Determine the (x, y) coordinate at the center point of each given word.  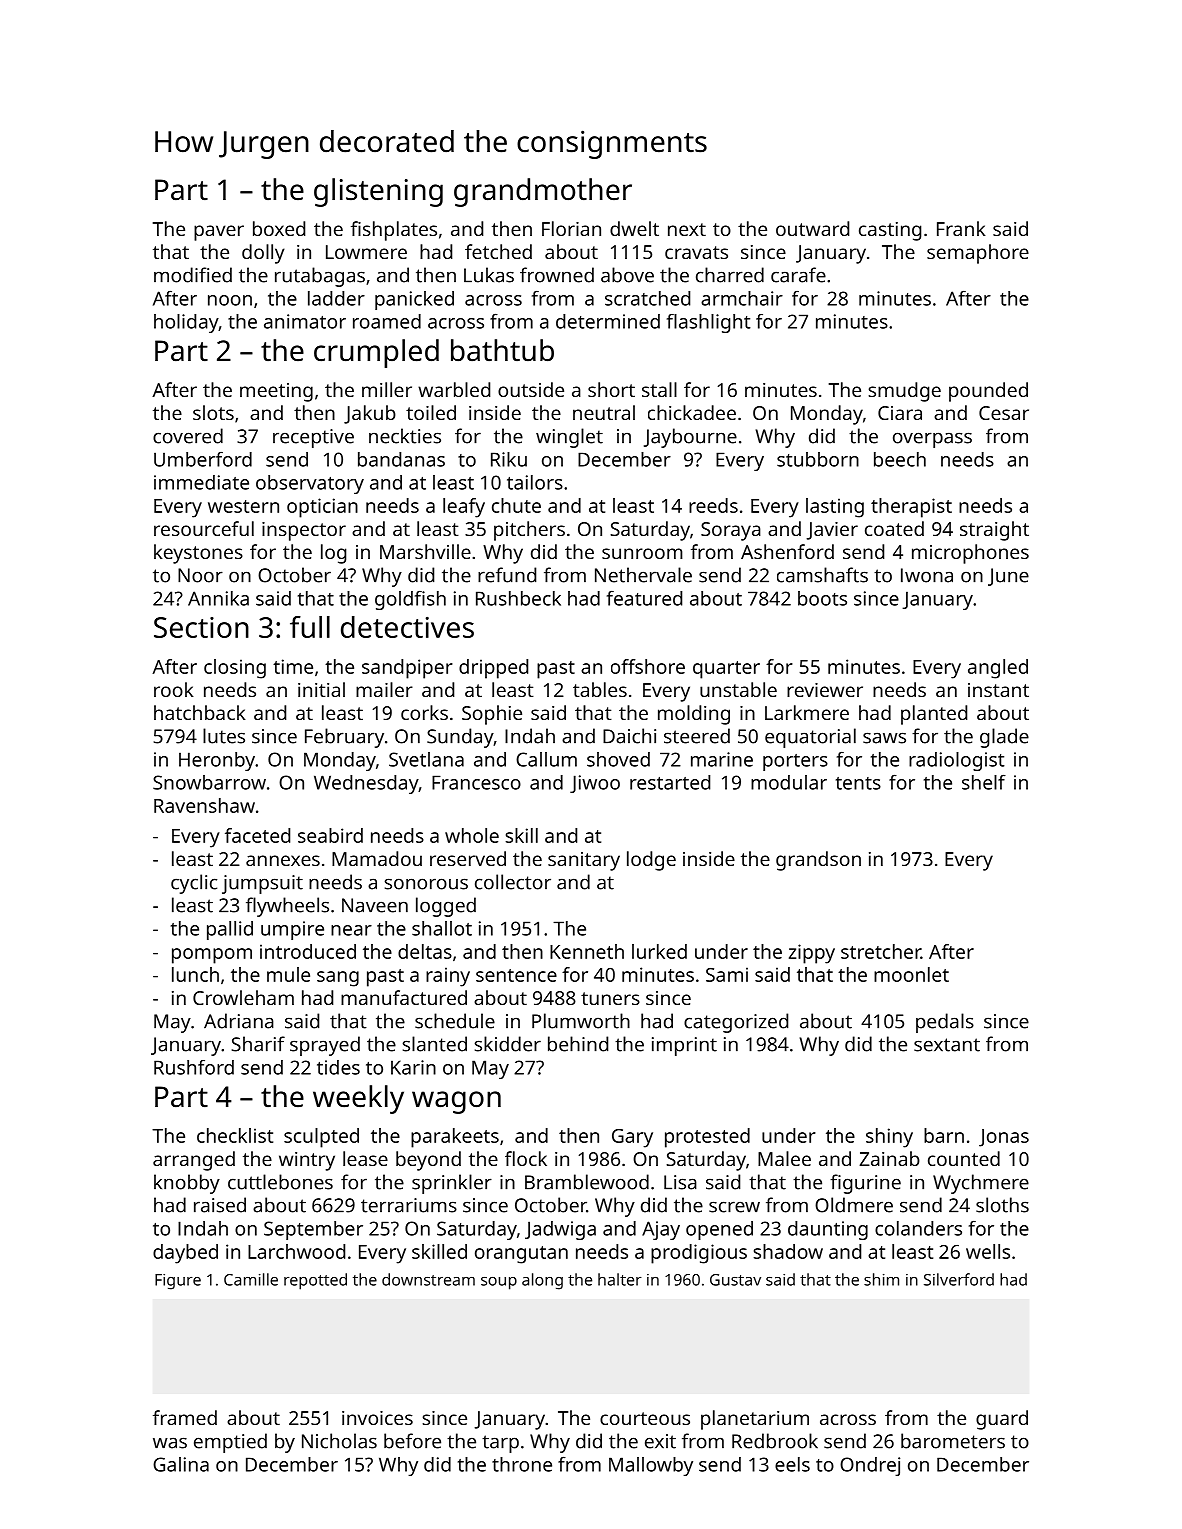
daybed (185, 1254)
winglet (569, 438)
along (542, 1281)
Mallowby (651, 1466)
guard (1002, 1420)
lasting (835, 508)
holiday (186, 323)
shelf (984, 782)
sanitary (584, 861)
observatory (310, 484)
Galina (181, 1464)
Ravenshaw (204, 805)
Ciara (900, 413)
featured (644, 598)
